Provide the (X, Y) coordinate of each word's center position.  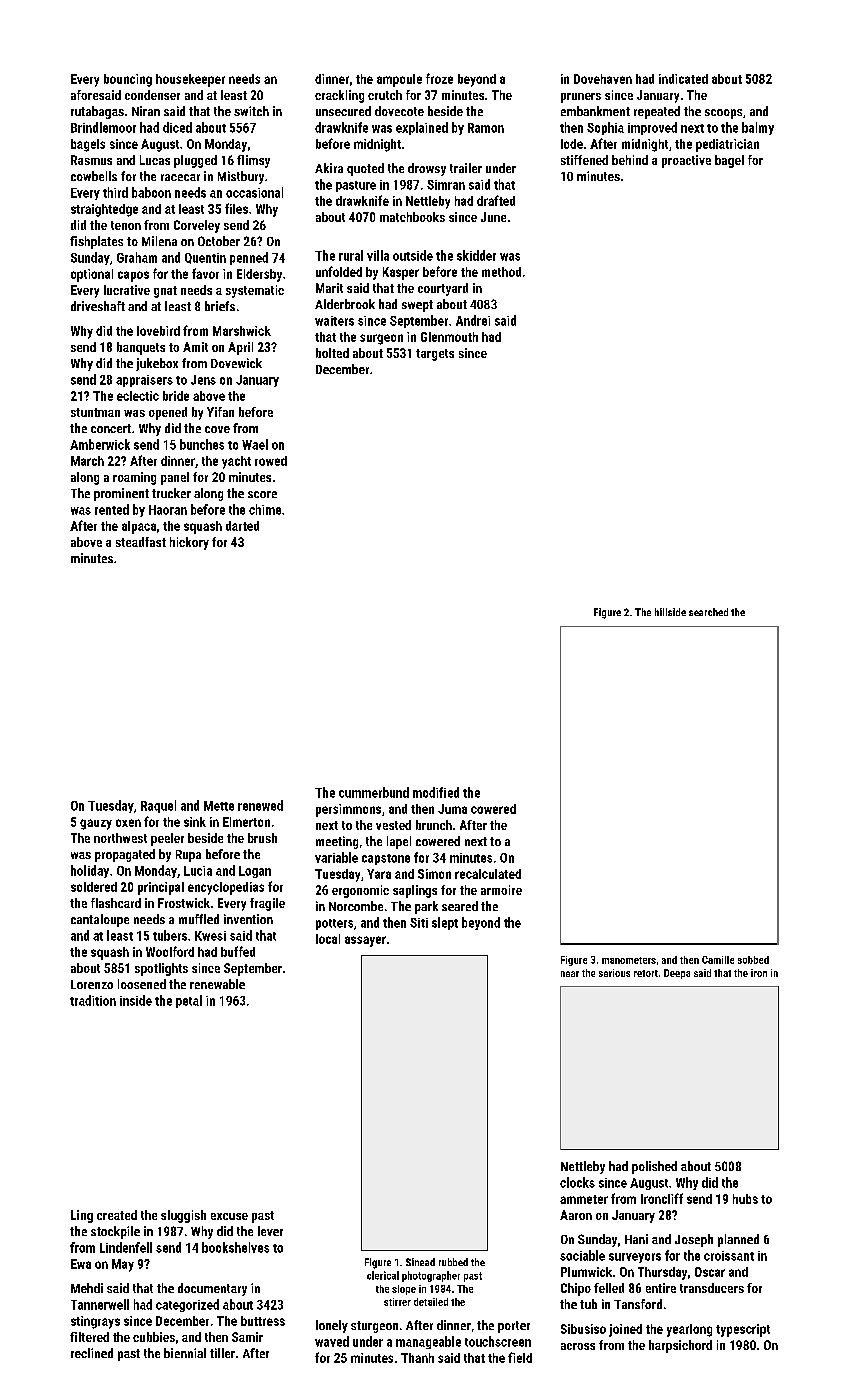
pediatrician (727, 145)
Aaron (576, 1215)
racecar (180, 177)
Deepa (677, 974)
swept (417, 306)
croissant (729, 1256)
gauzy (96, 824)
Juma (452, 809)
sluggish (183, 1216)
